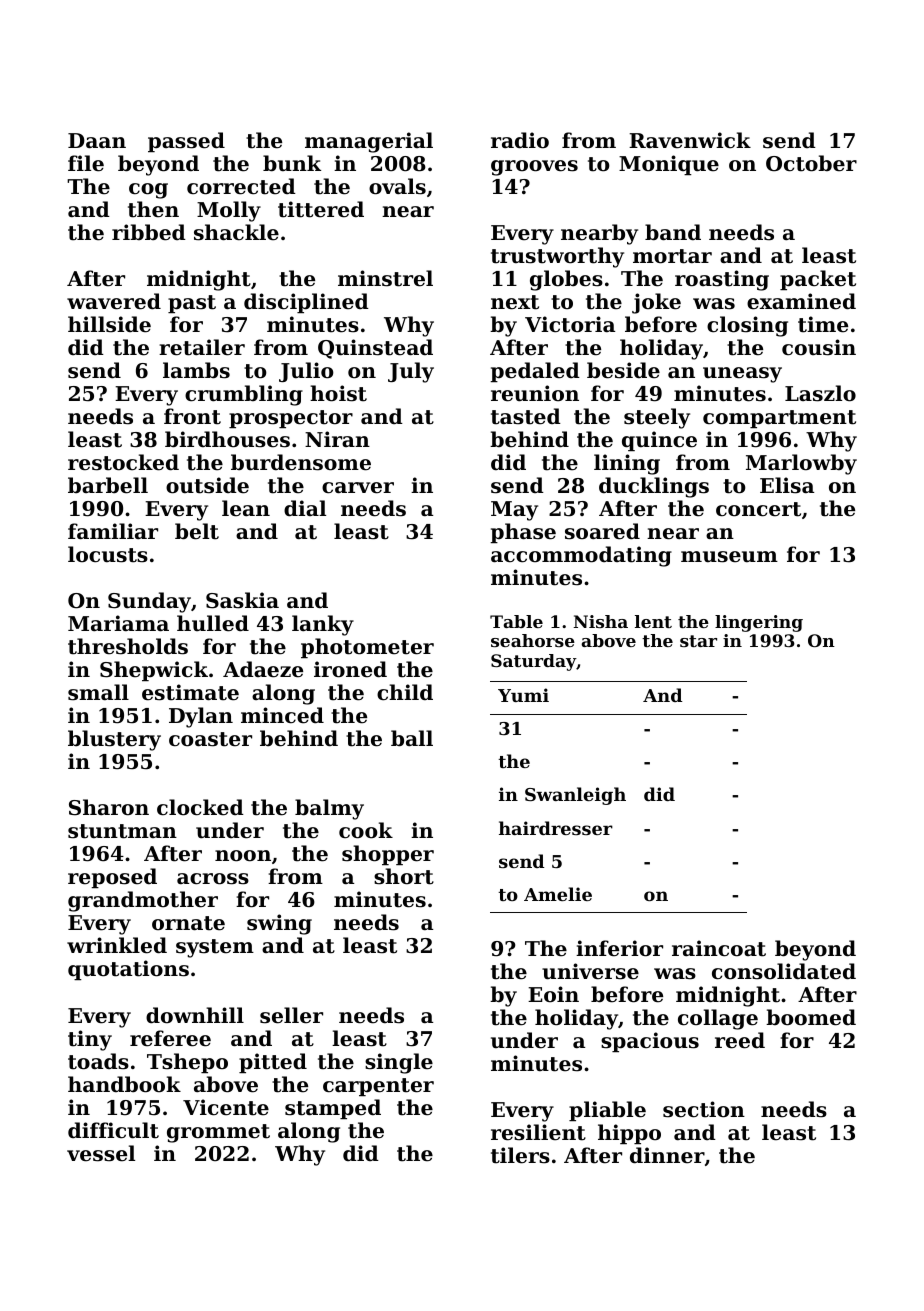  Describe the element at coordinates (113, 1130) in the screenshot. I see `difficult` at that location.
